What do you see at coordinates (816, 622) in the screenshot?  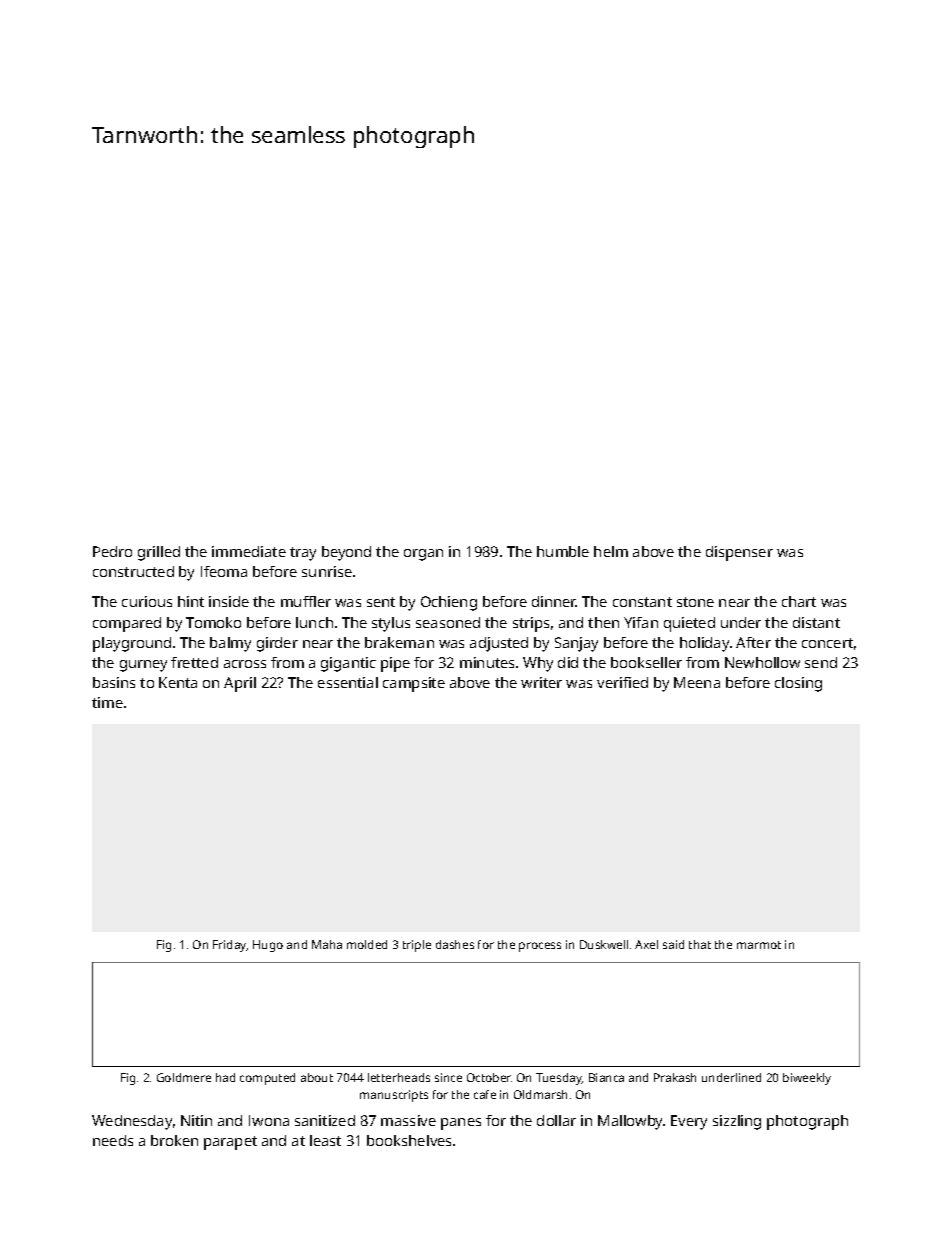 I see `distant` at bounding box center [816, 622].
